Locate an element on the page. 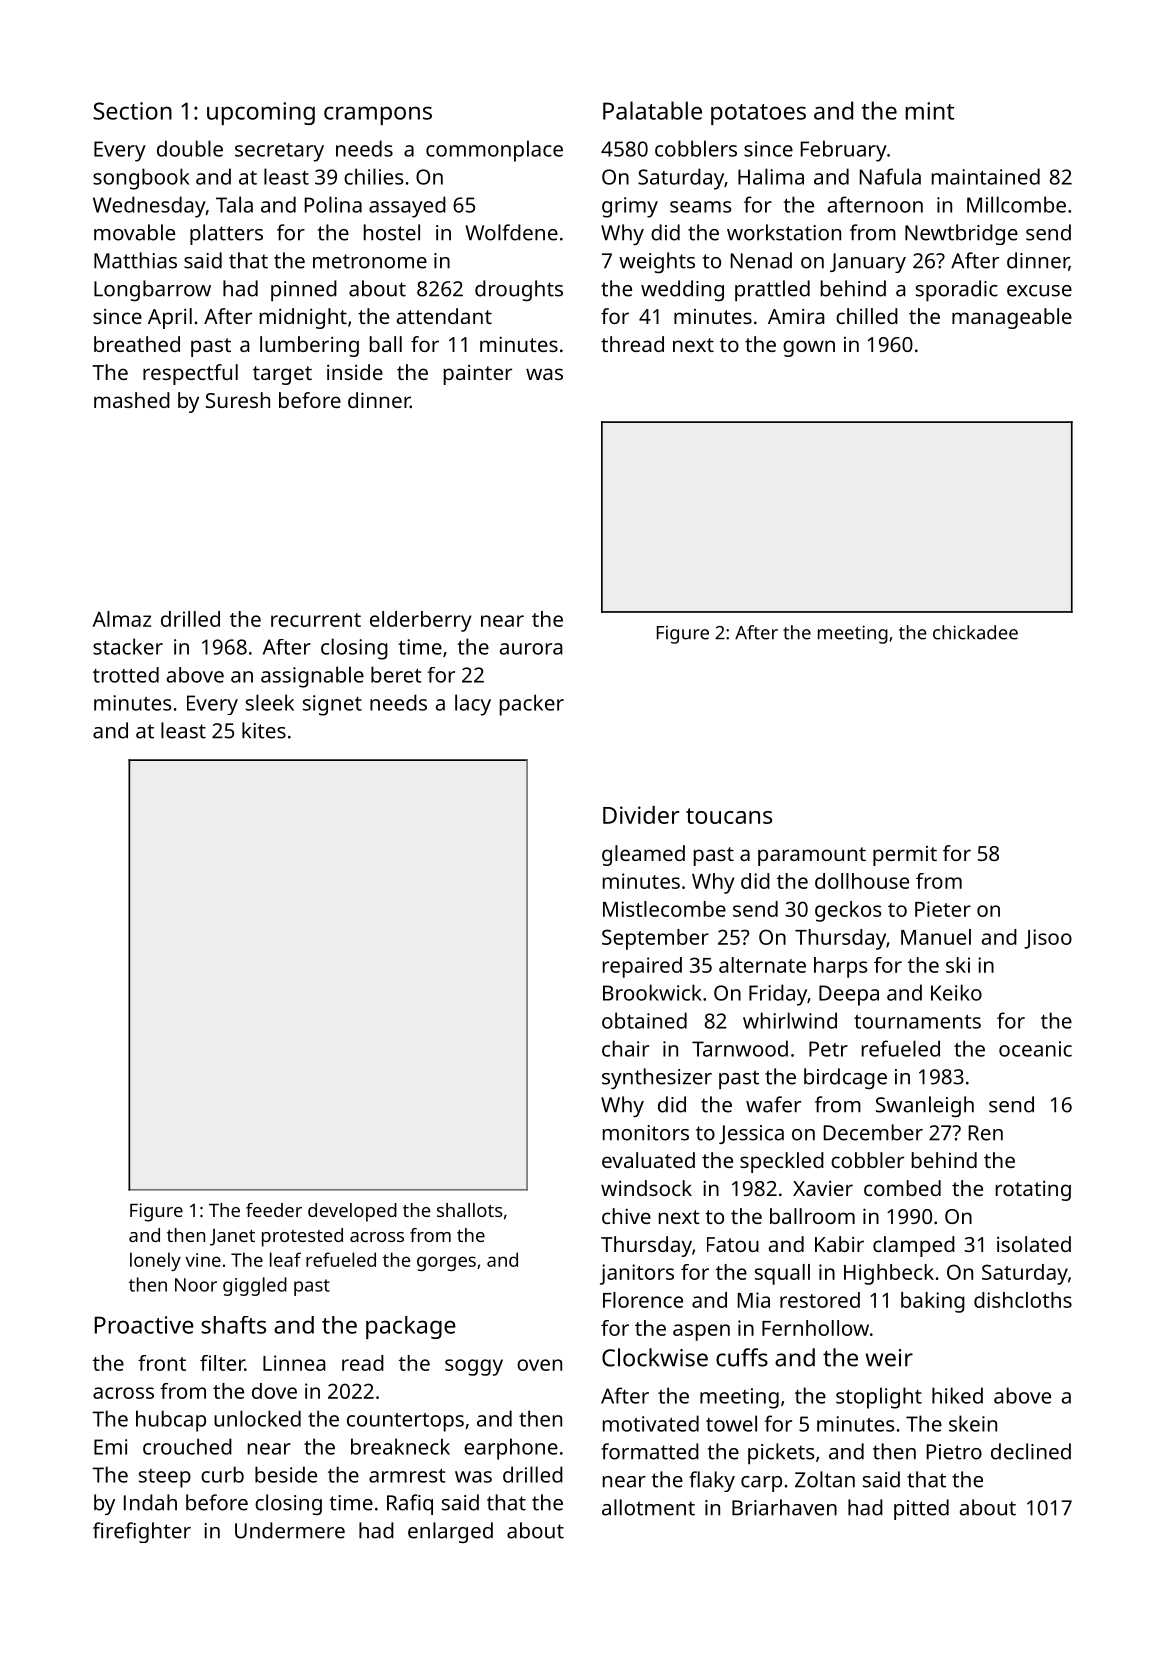 Image resolution: width=1165 pixels, height=1654 pixels. gown is located at coordinates (809, 348).
